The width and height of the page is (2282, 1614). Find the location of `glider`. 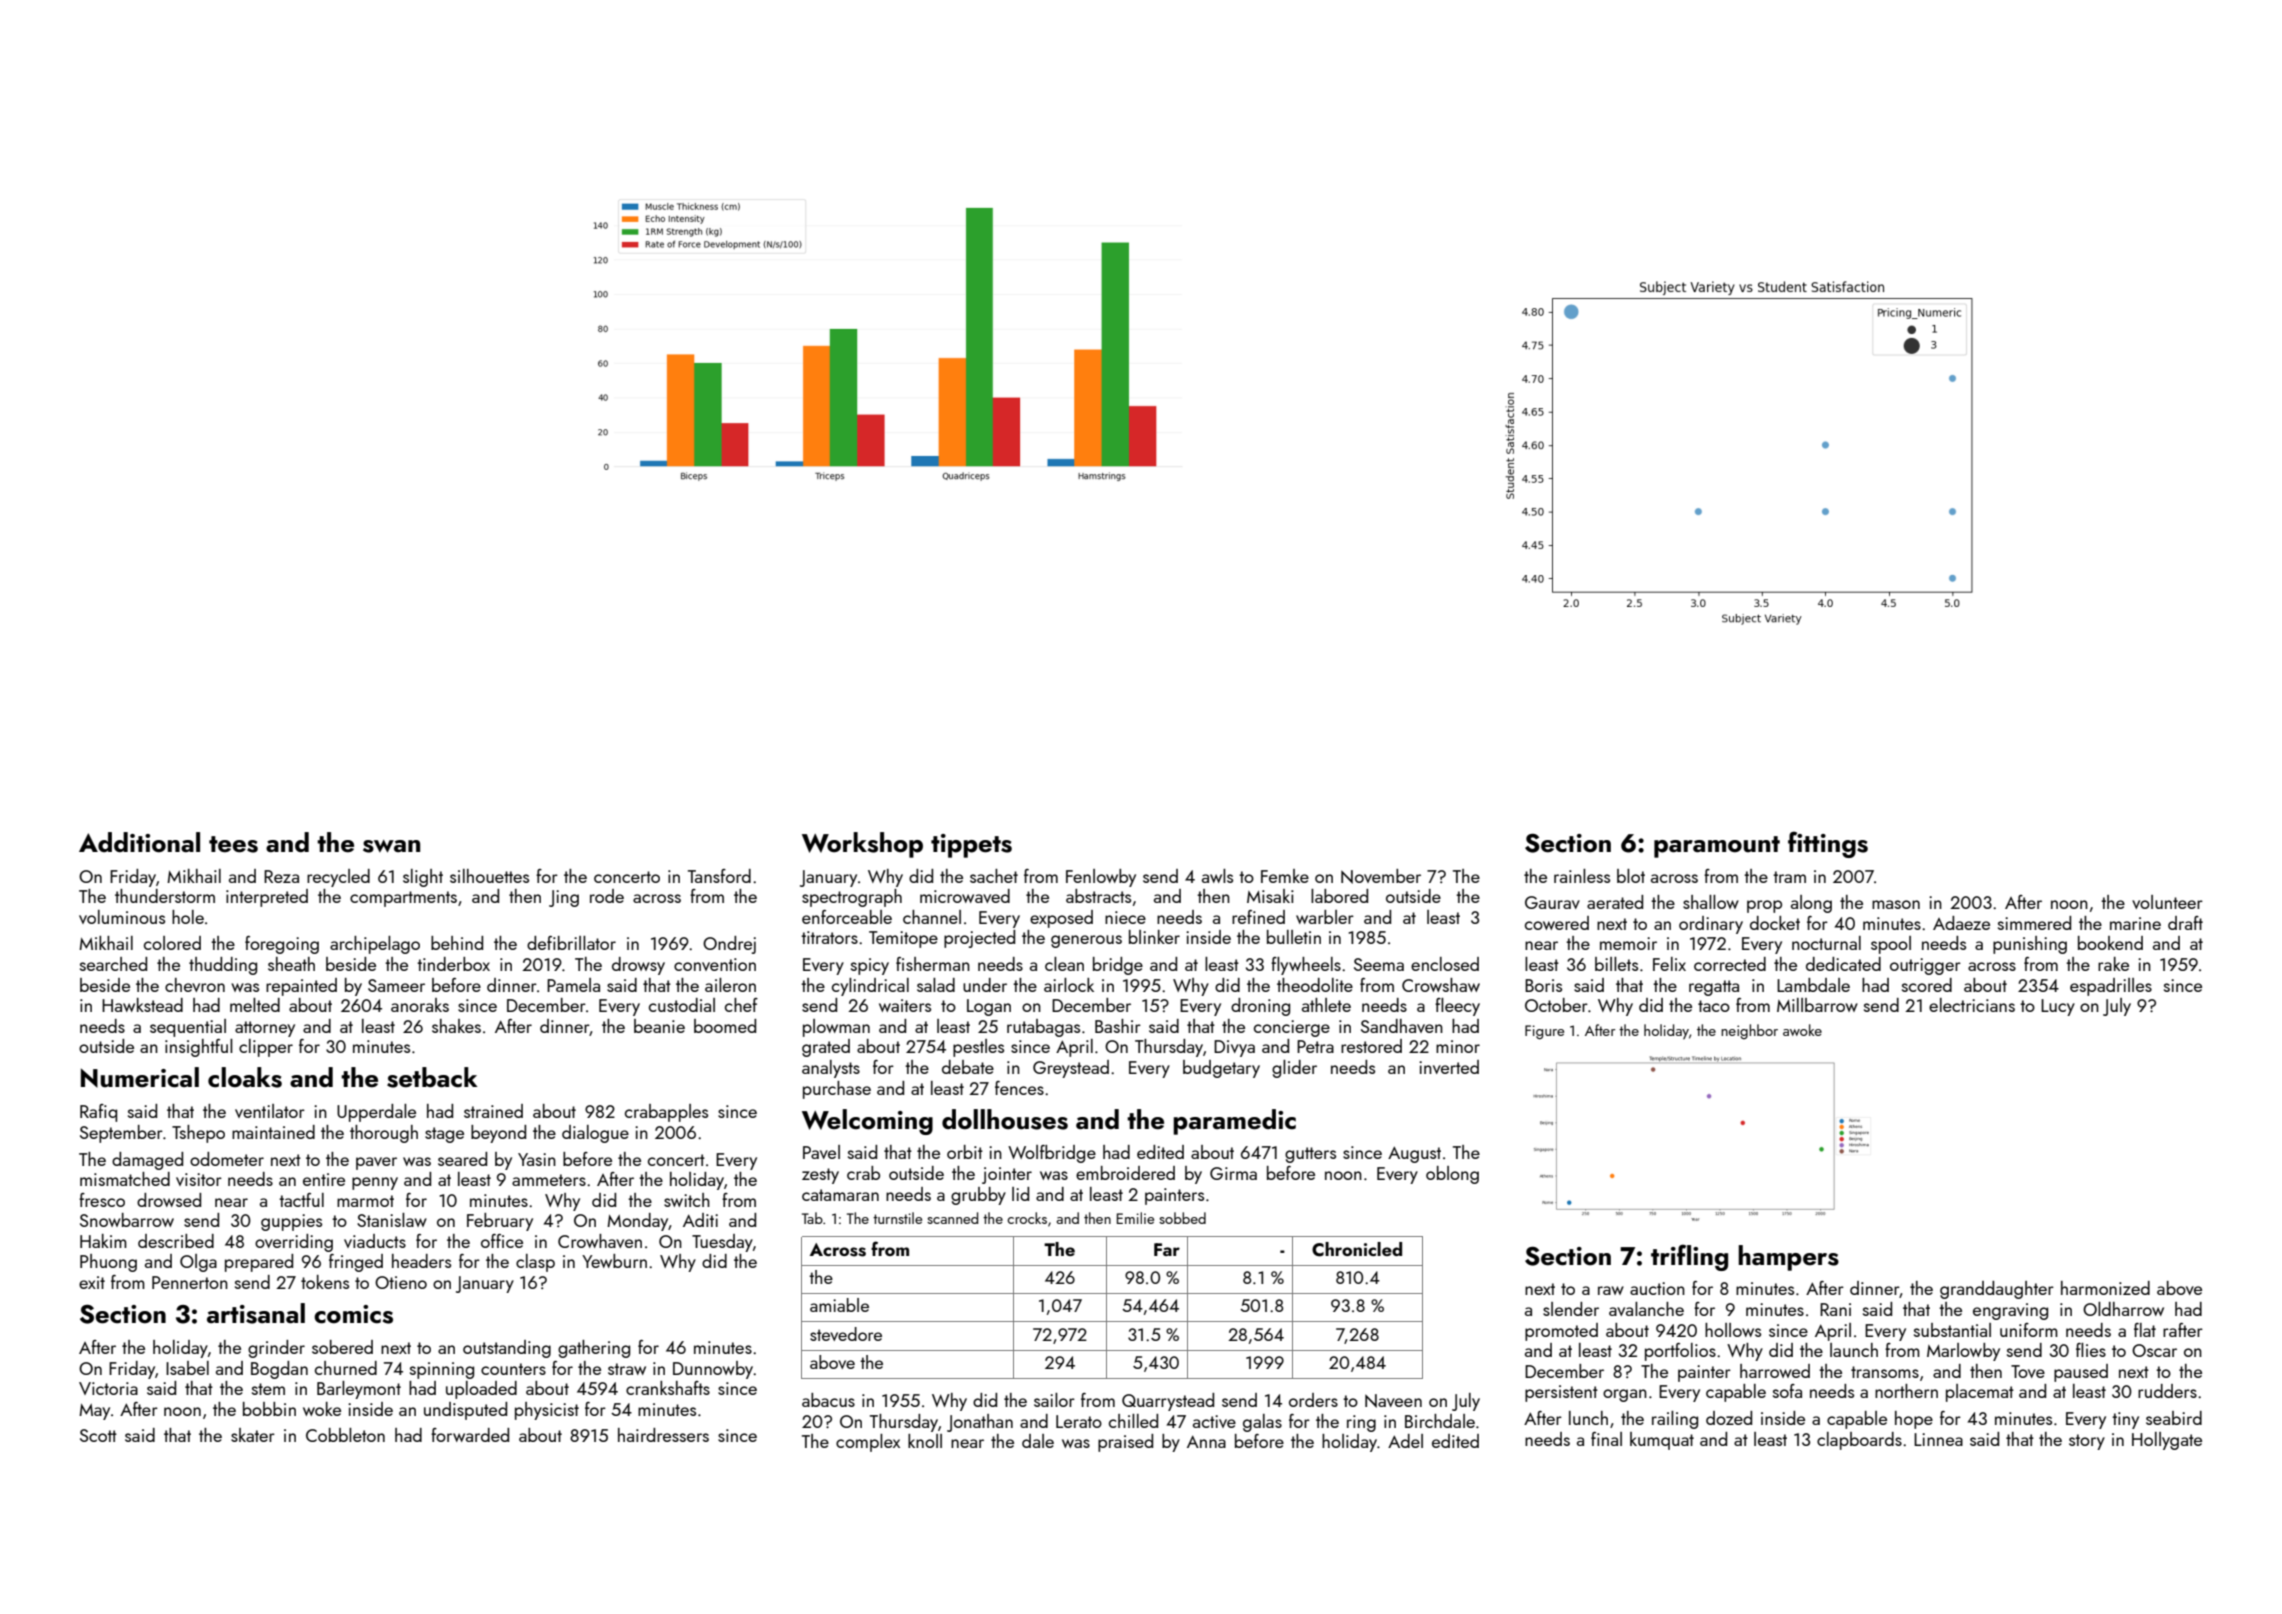

glider is located at coordinates (1294, 1069).
